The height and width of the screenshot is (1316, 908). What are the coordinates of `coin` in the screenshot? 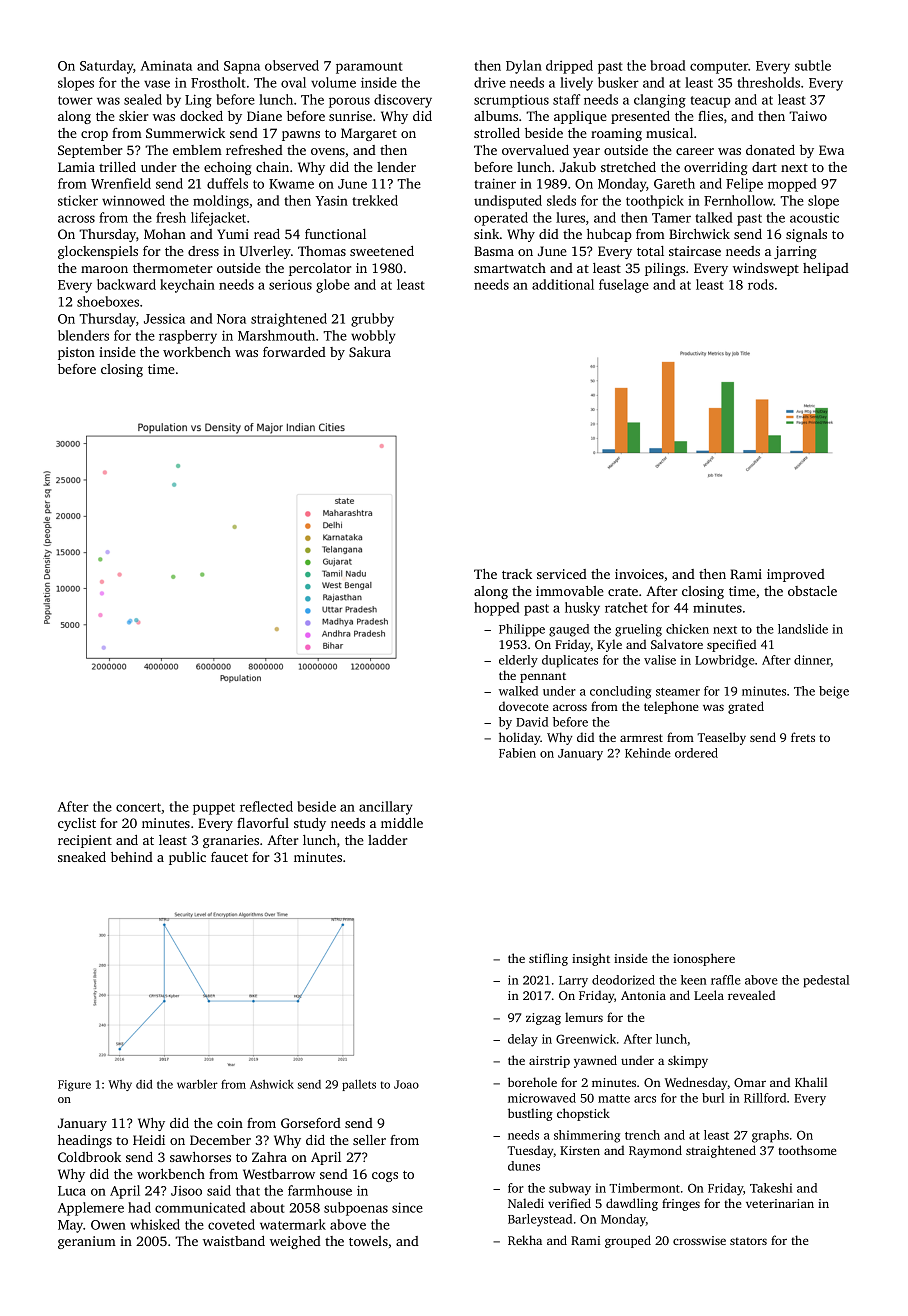 It's located at (230, 1123).
